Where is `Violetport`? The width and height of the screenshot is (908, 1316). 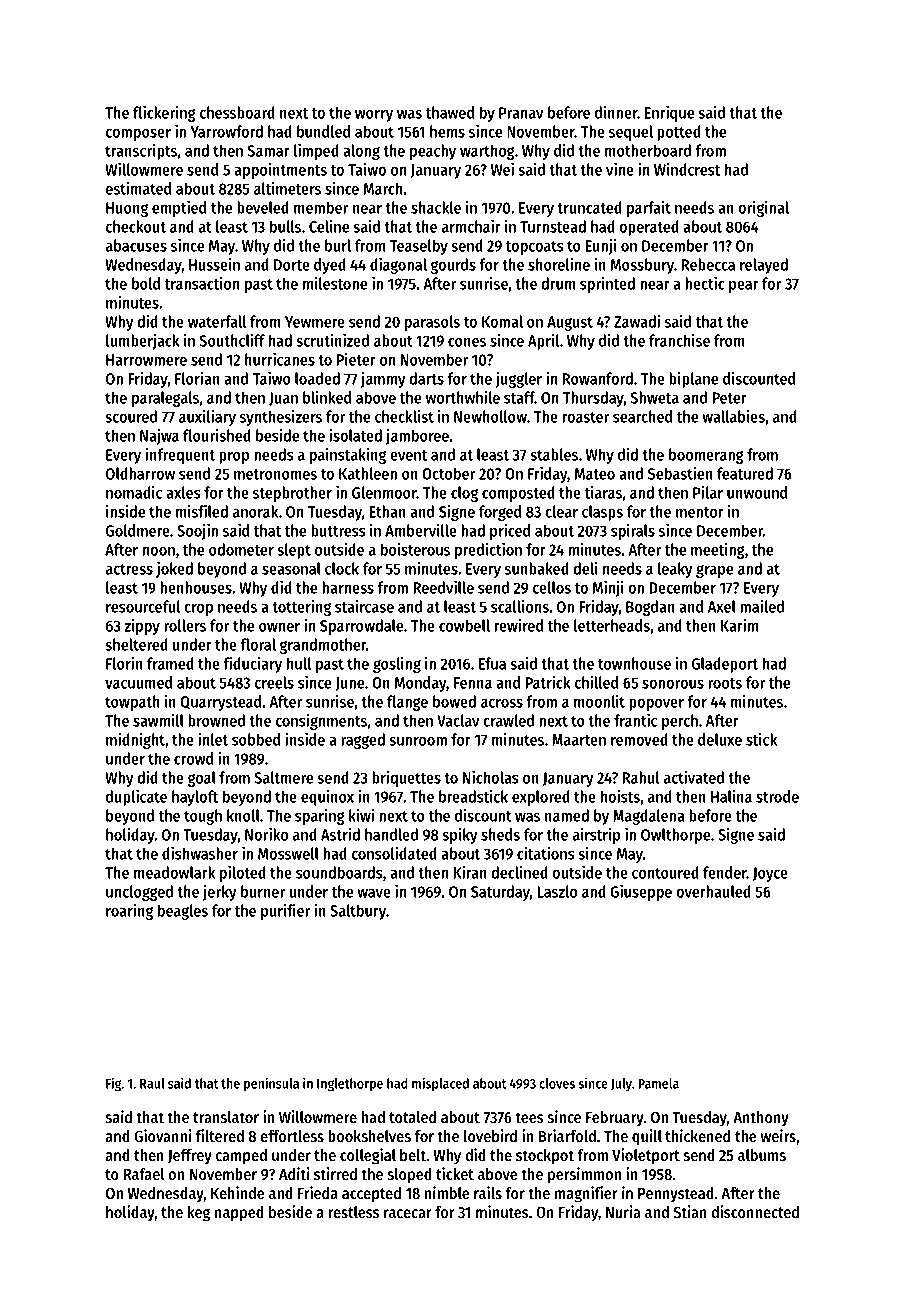
Violetport is located at coordinates (646, 1156).
